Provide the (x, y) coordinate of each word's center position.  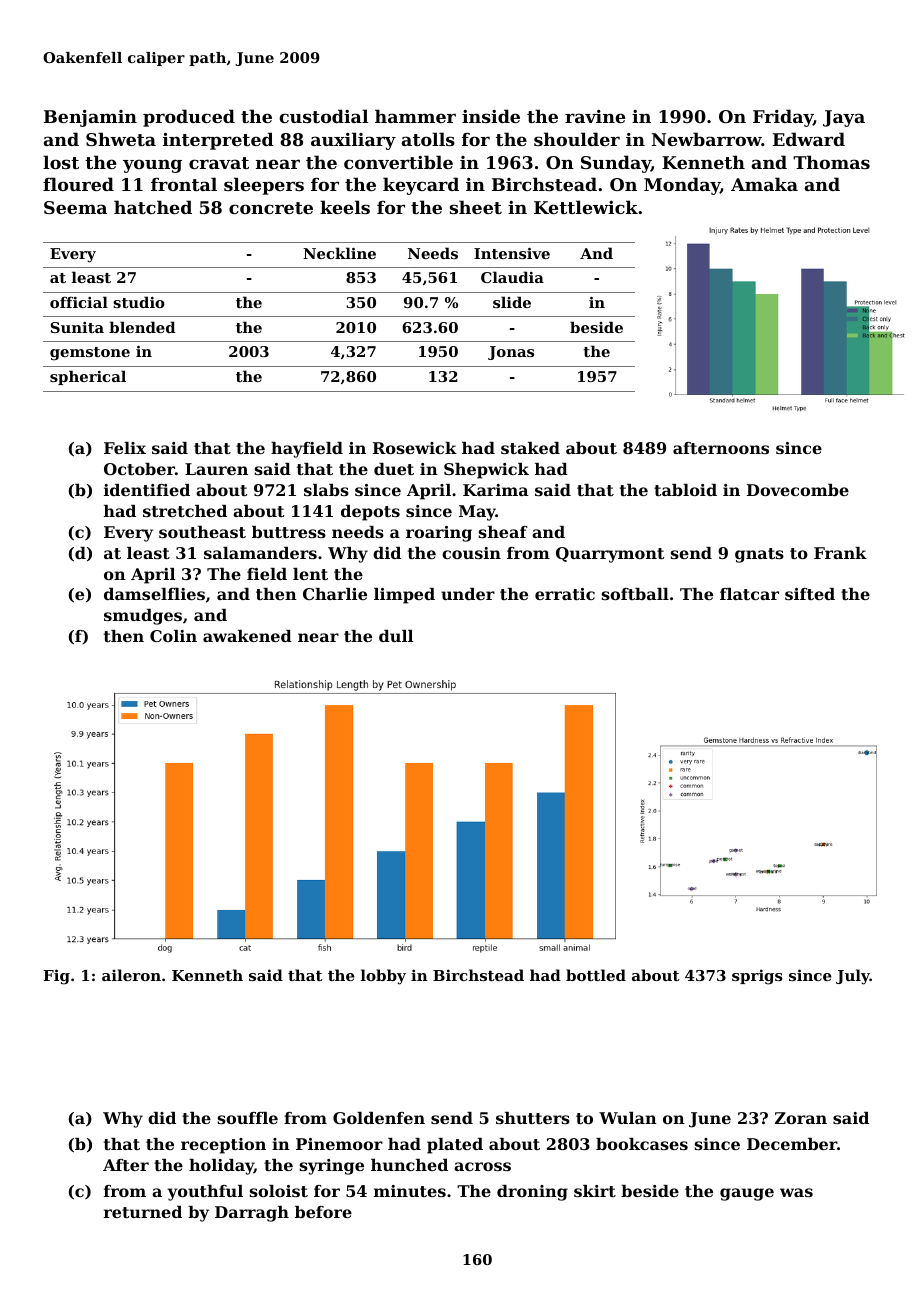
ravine (595, 116)
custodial (323, 116)
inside (491, 116)
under (468, 594)
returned (143, 1212)
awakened (247, 636)
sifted (810, 594)
